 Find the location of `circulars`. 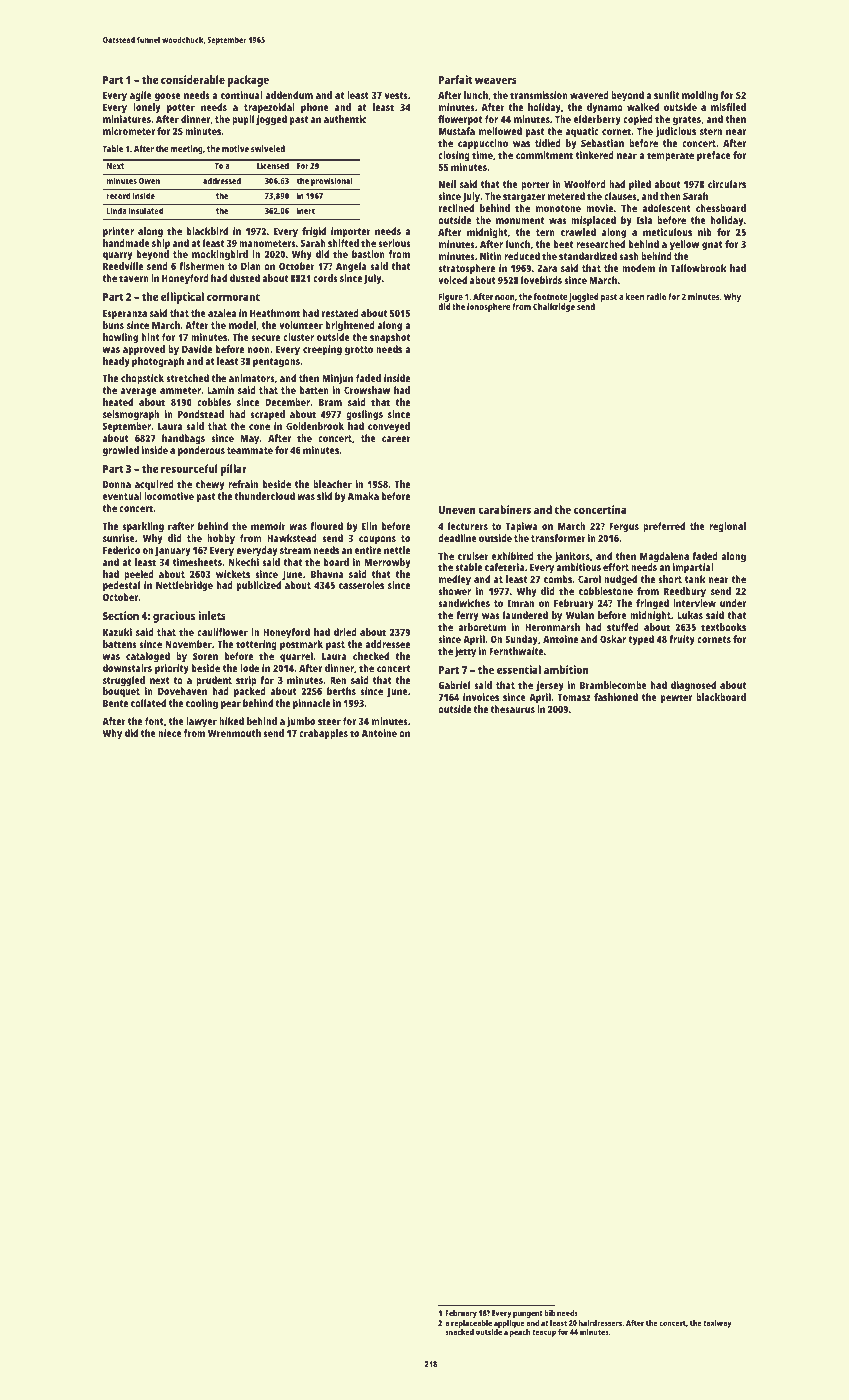

circulars is located at coordinates (727, 184).
